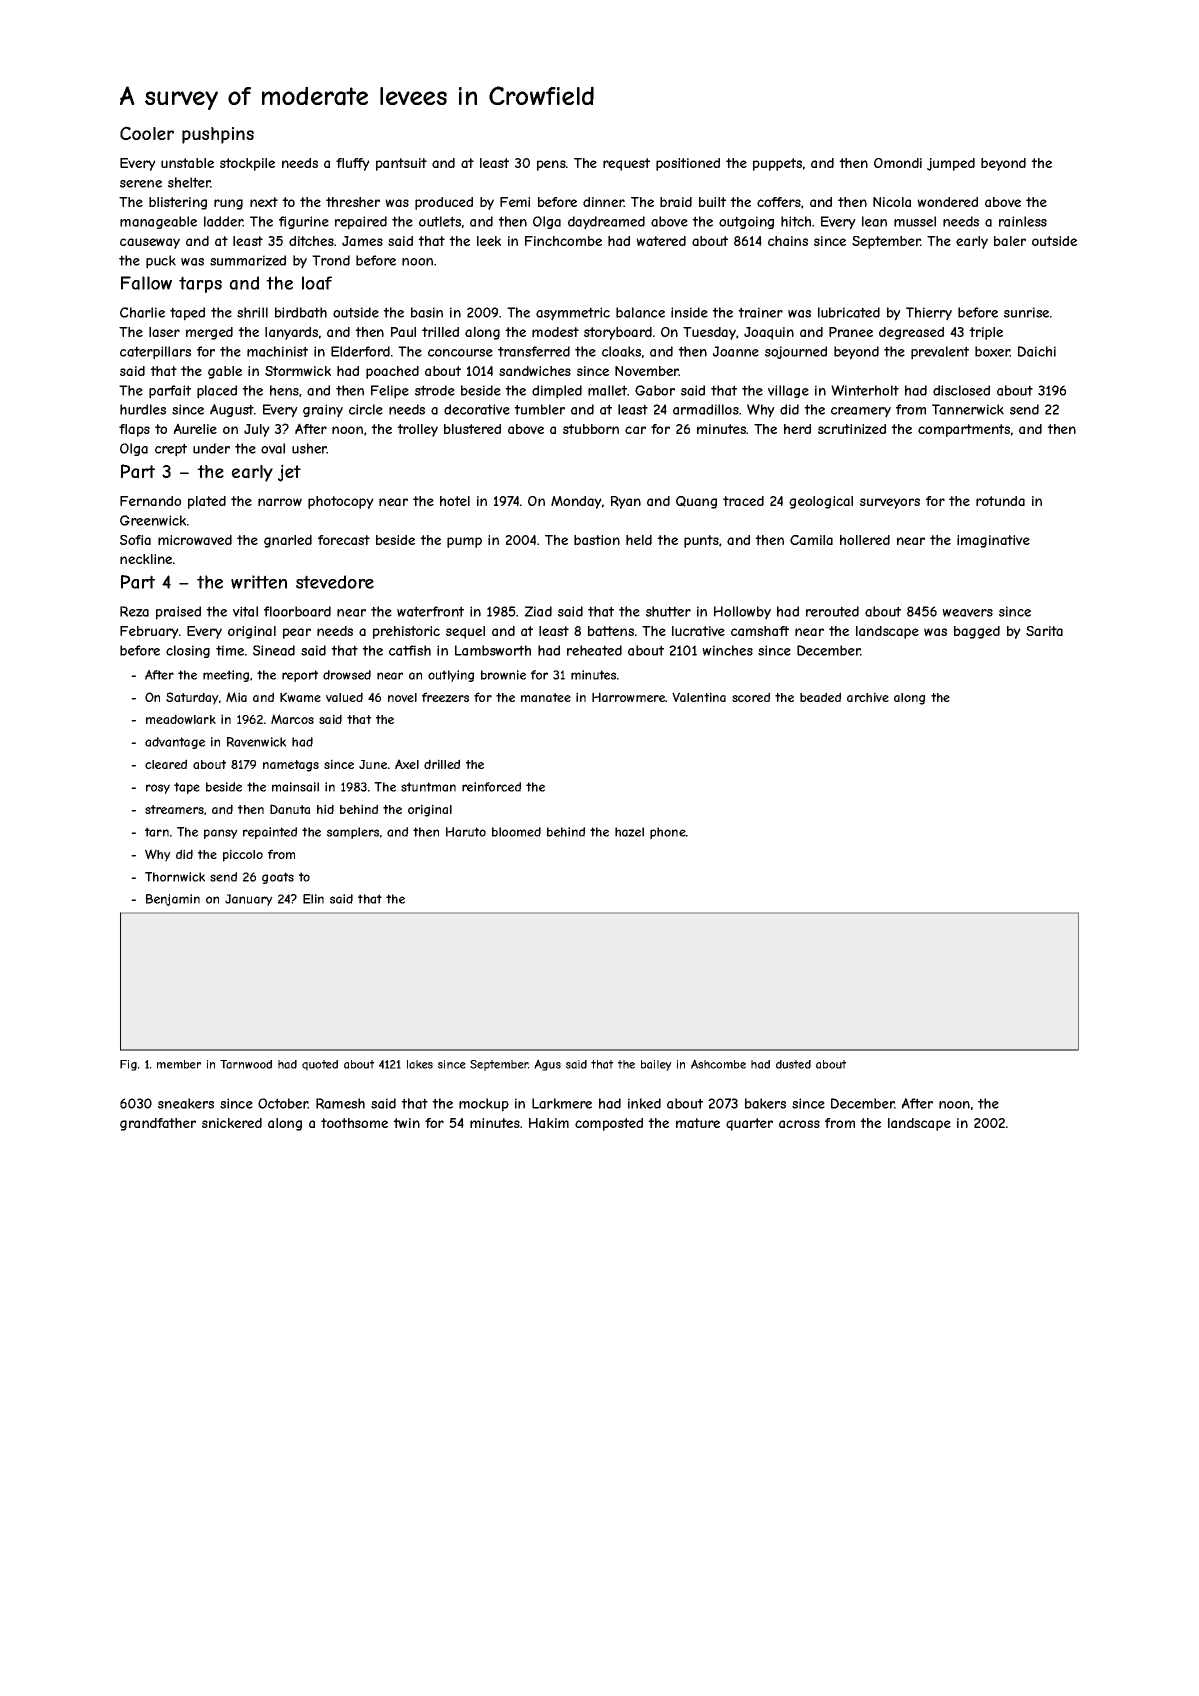 This screenshot has width=1199, height=1696. What do you see at coordinates (718, 1064) in the screenshot?
I see `Ashcombe` at bounding box center [718, 1064].
